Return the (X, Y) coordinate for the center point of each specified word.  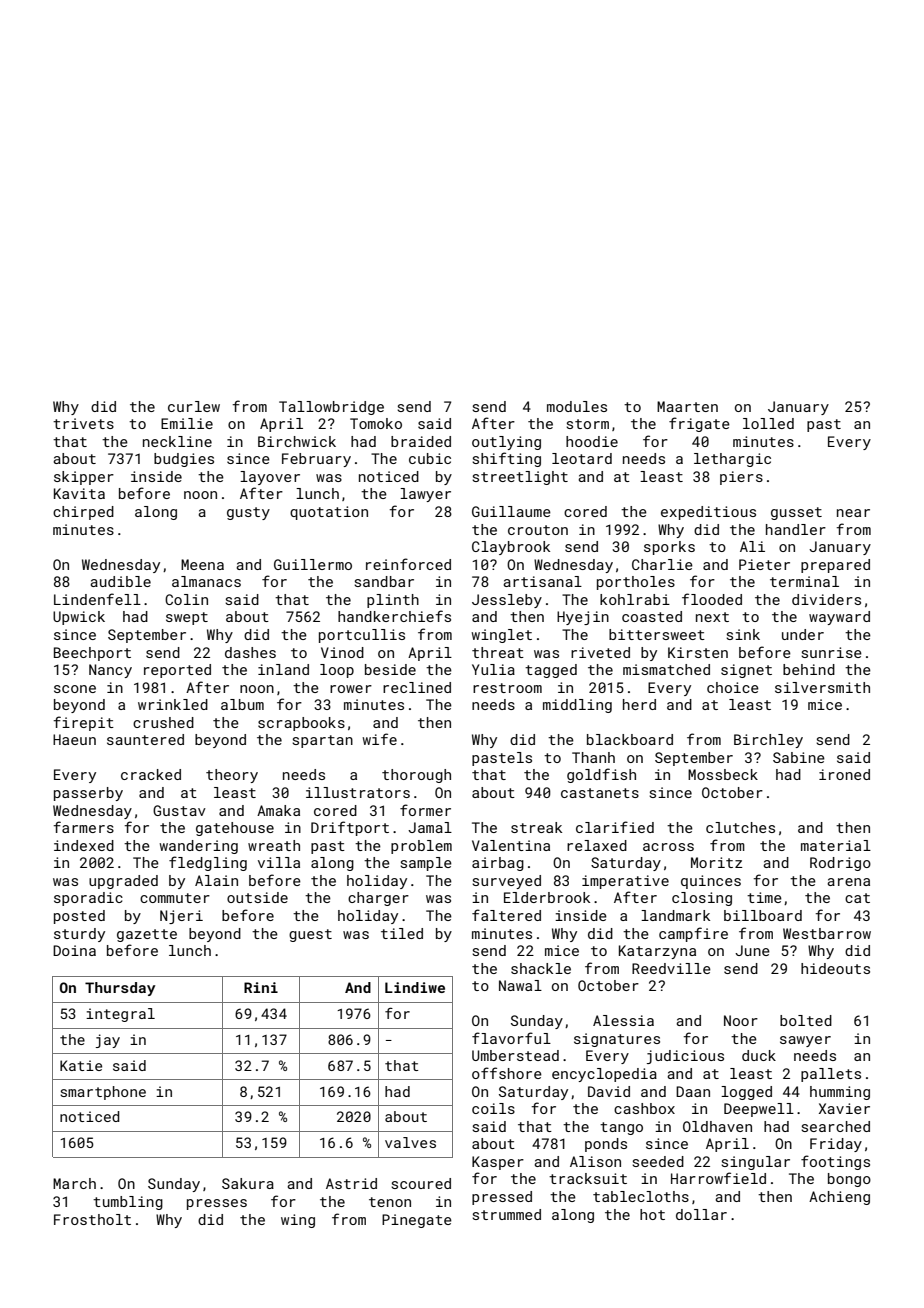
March (74, 1183)
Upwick (79, 618)
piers (741, 478)
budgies (184, 460)
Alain (216, 880)
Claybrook (511, 548)
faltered (506, 915)
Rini (261, 987)
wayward (839, 618)
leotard (582, 458)
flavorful (511, 1038)
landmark (675, 915)
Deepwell (759, 1110)
